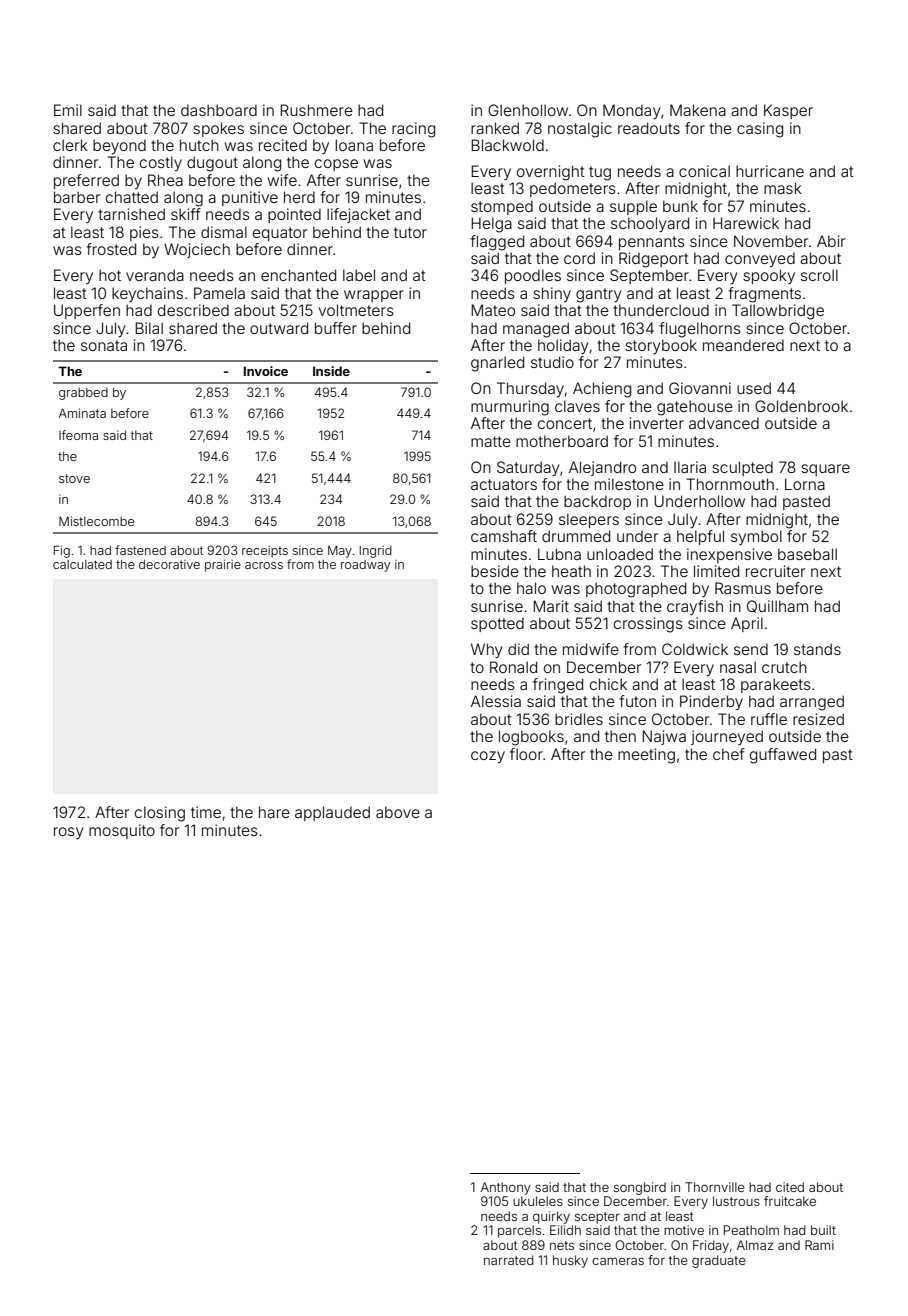 The width and height of the image is (908, 1316). What do you see at coordinates (747, 624) in the image?
I see `April` at bounding box center [747, 624].
